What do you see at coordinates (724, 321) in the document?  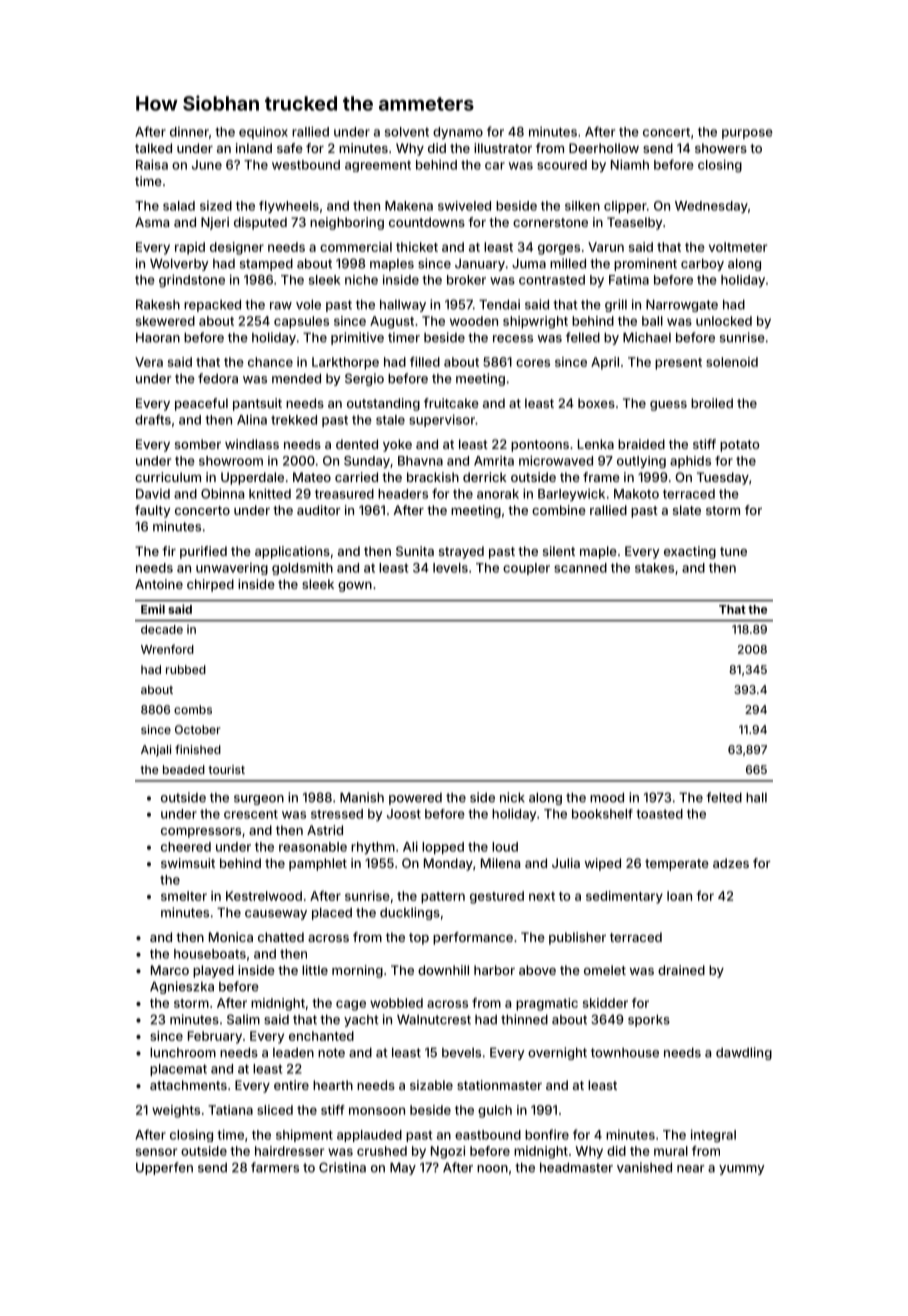 I see `unlocked` at bounding box center [724, 321].
